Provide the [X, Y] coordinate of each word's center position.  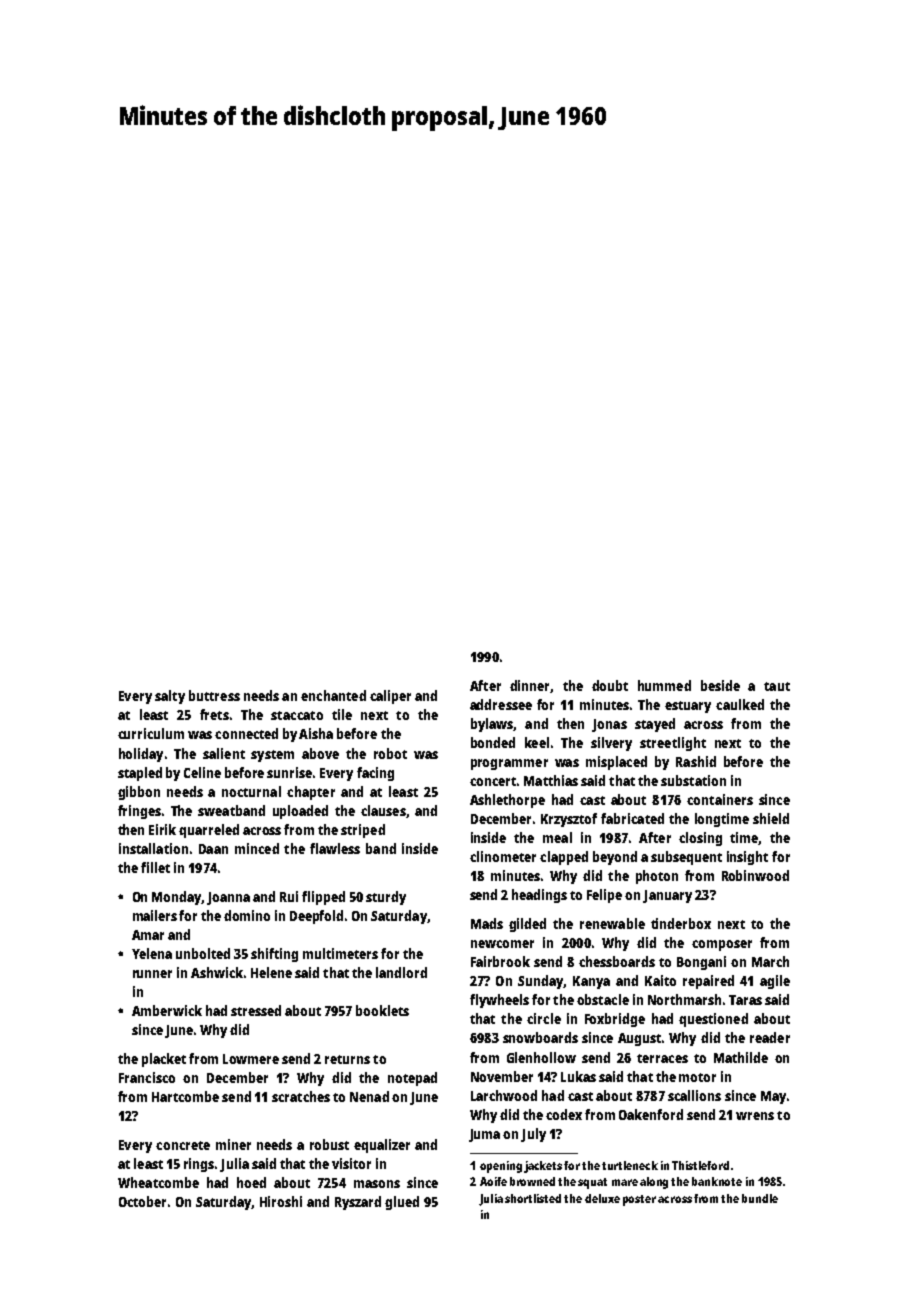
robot [390, 753]
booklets [382, 1010]
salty [170, 697]
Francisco [147, 1077]
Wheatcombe [158, 1182]
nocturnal [251, 791]
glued [402, 1203]
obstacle [603, 999]
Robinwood [755, 875]
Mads [487, 923]
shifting [274, 955]
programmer [509, 764]
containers [720, 799]
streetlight [673, 744]
